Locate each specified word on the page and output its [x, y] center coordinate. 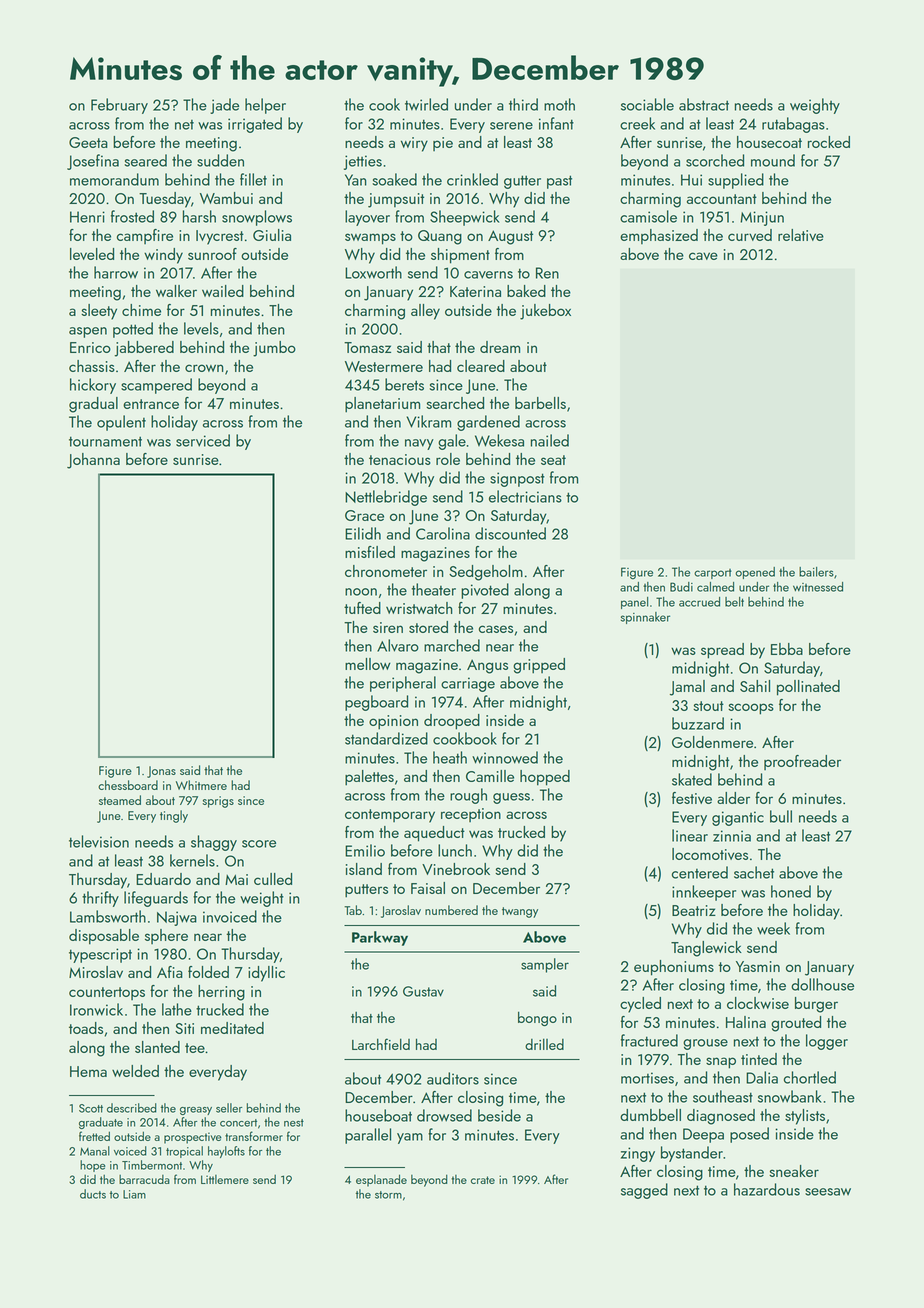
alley [425, 312]
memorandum [114, 179]
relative [801, 235]
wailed [223, 291]
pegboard [376, 703]
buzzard [698, 723]
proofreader [802, 762]
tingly [174, 816]
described [132, 1108]
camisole [648, 216]
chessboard [128, 785]
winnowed [505, 757]
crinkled [472, 179]
